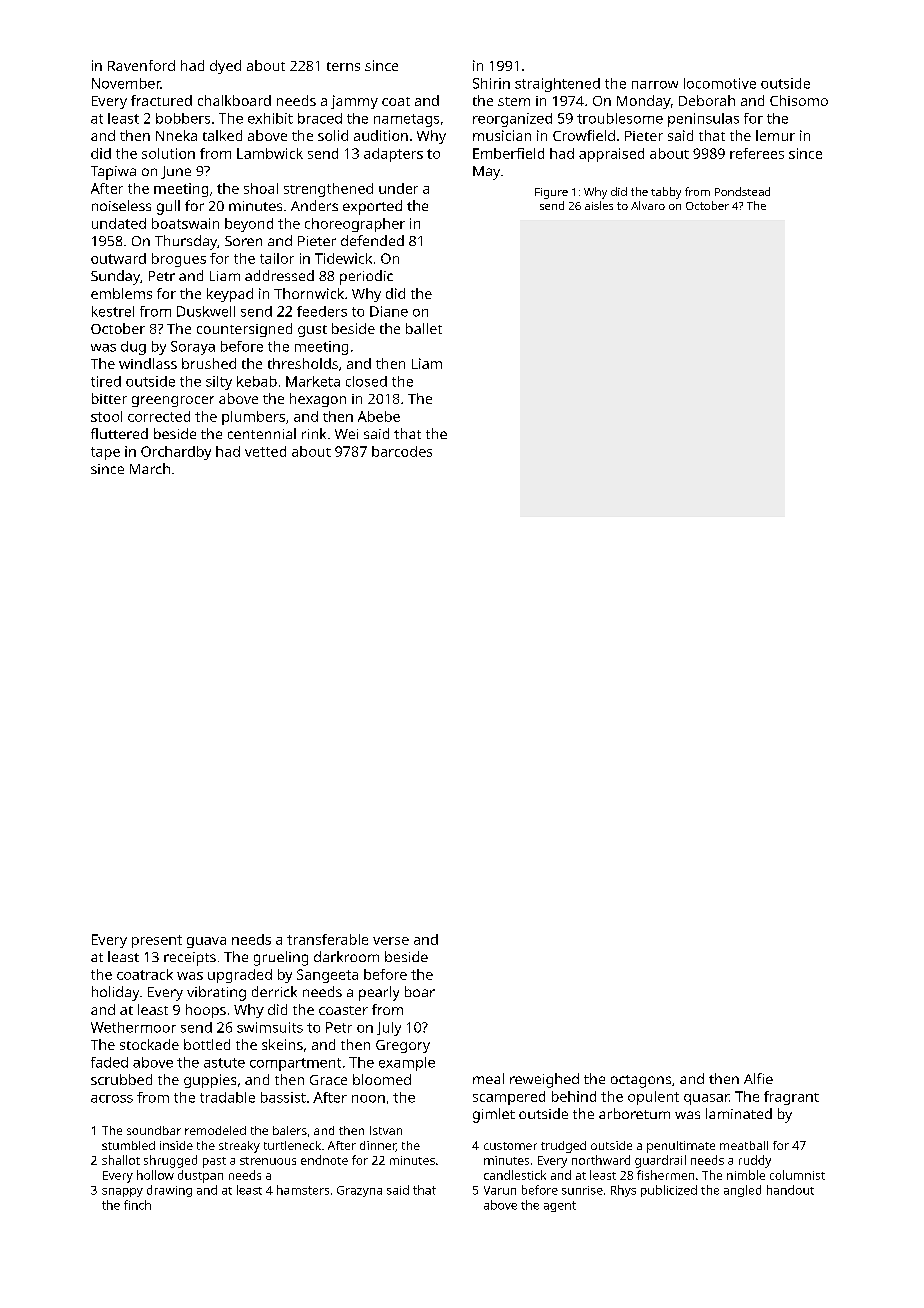 The height and width of the screenshot is (1308, 924). I want to click on bloomed, so click(382, 1079).
